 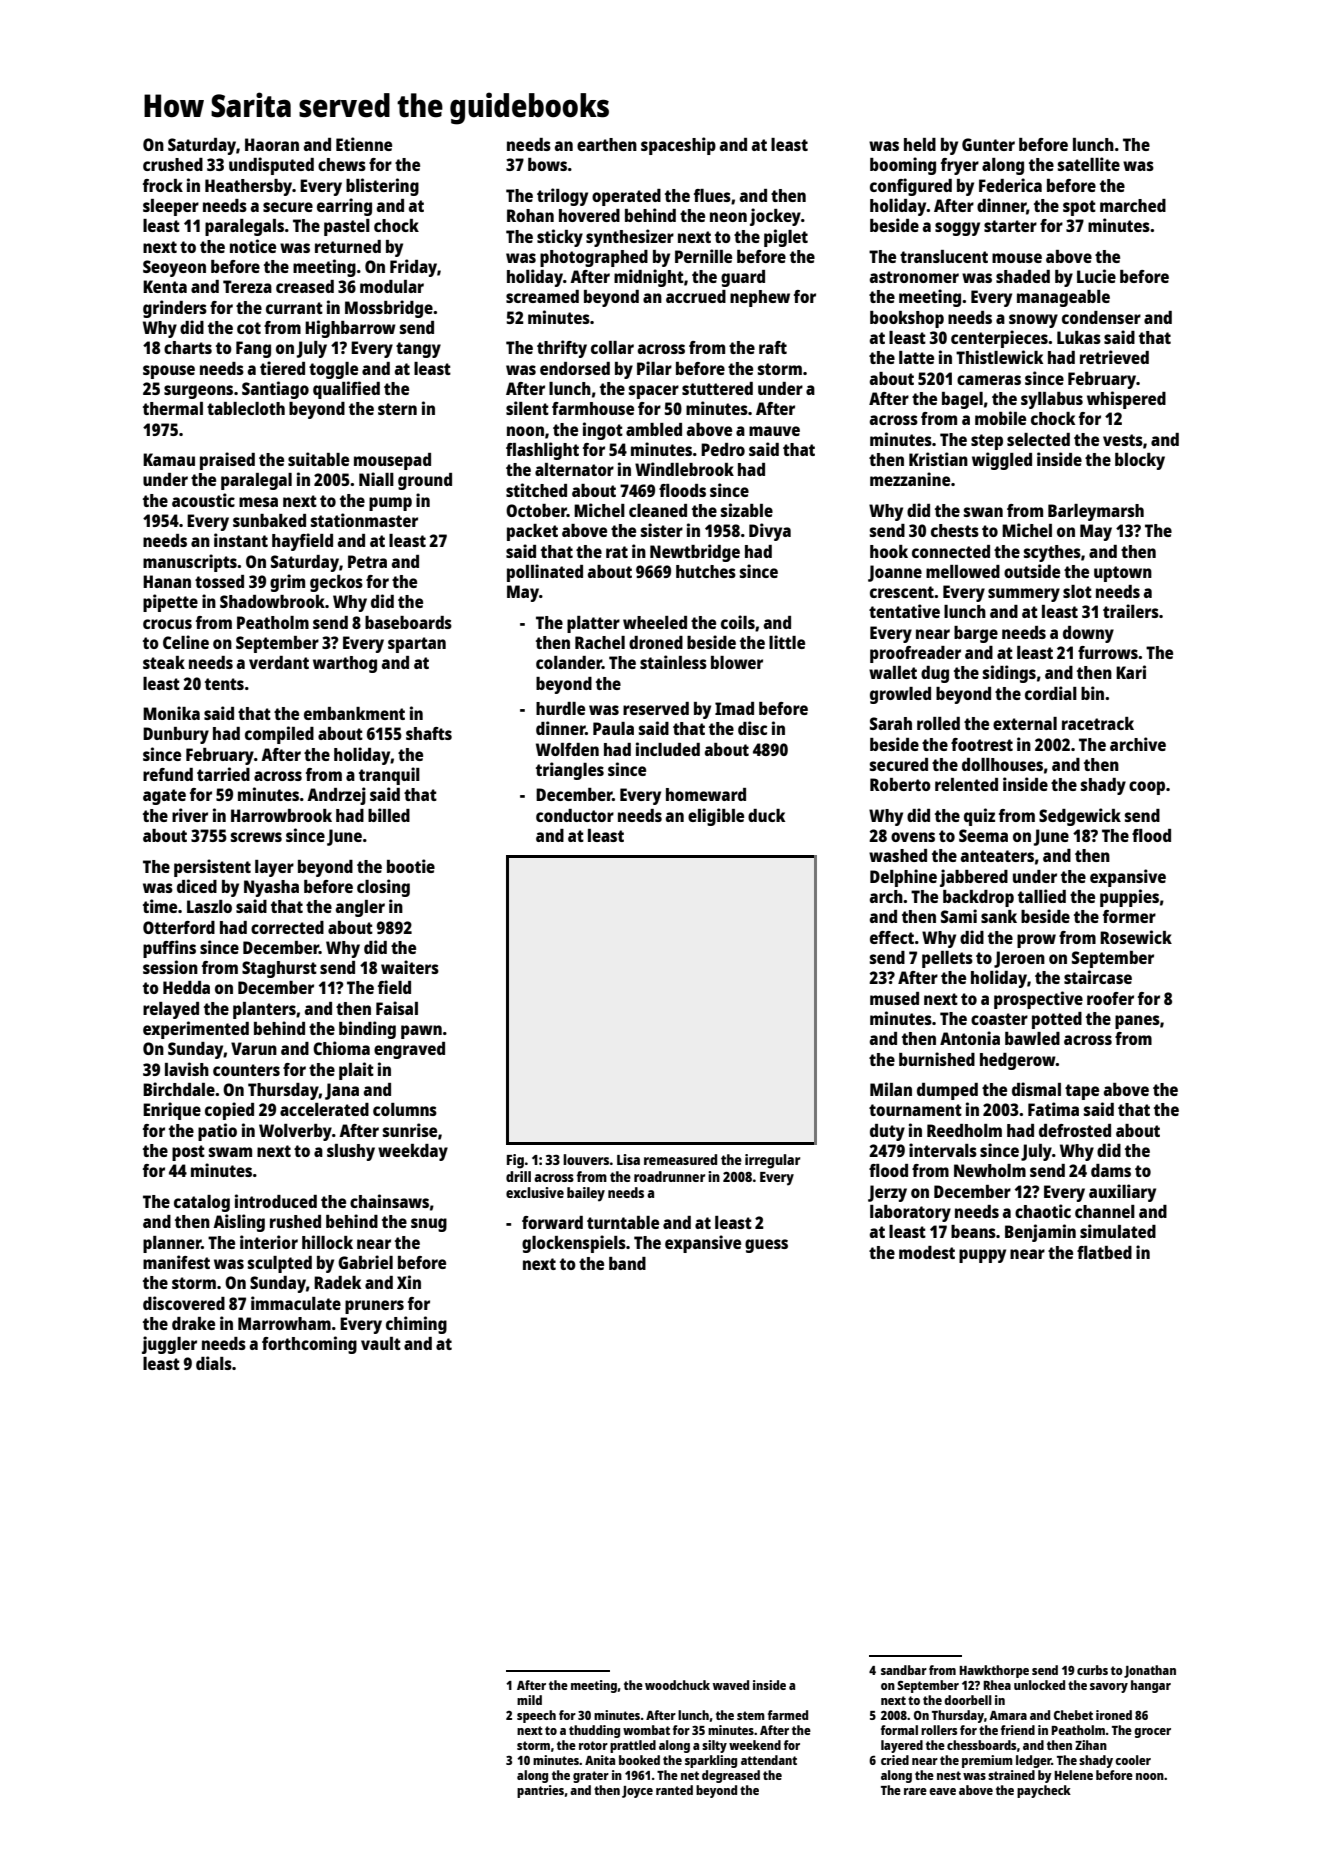 I want to click on coop, so click(x=1147, y=788).
